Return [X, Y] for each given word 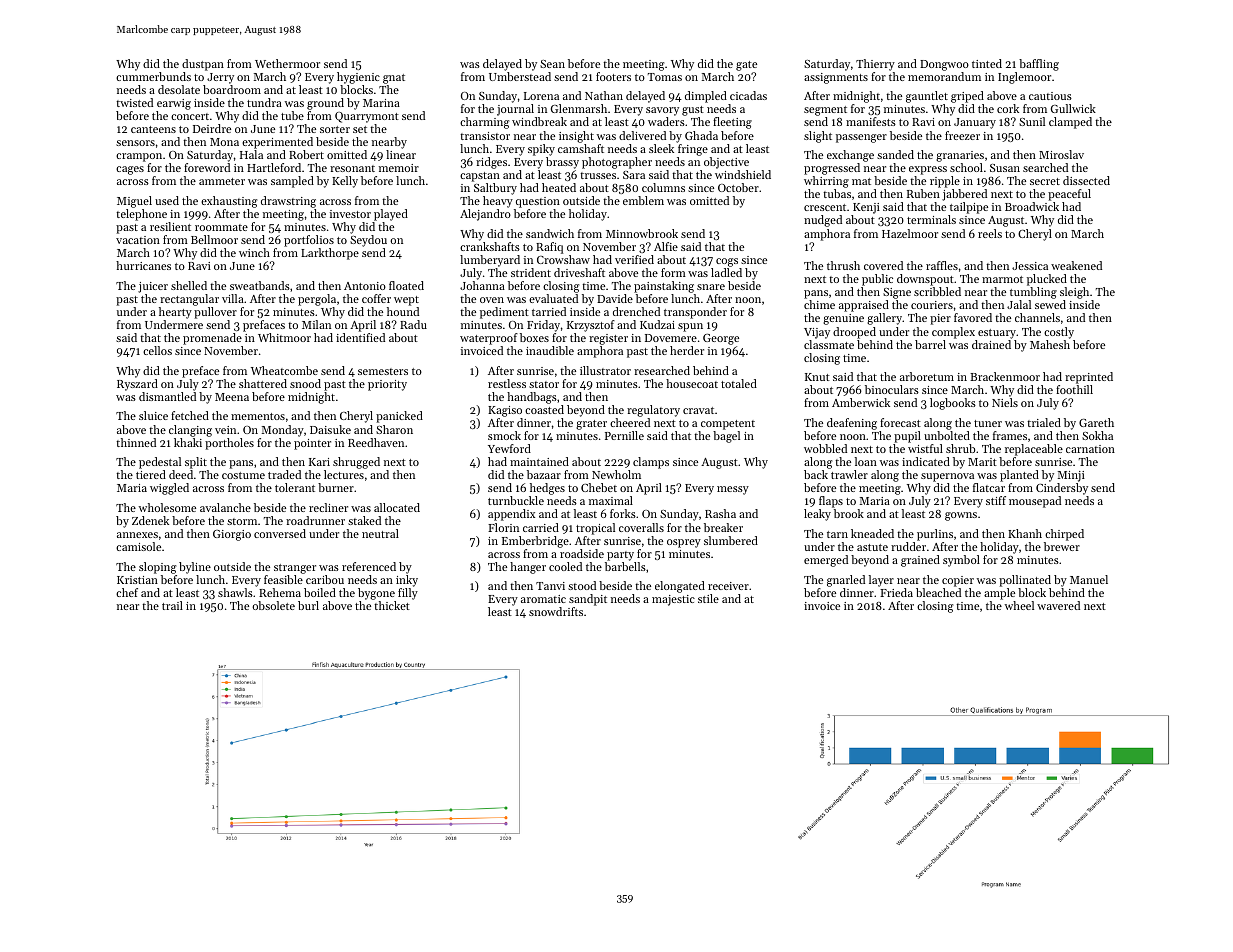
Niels [1005, 402]
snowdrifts [556, 611]
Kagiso [505, 411]
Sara [634, 175]
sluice [153, 415]
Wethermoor [287, 63]
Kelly [345, 182]
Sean [552, 64]
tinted [987, 63]
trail [172, 605]
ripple [945, 182]
